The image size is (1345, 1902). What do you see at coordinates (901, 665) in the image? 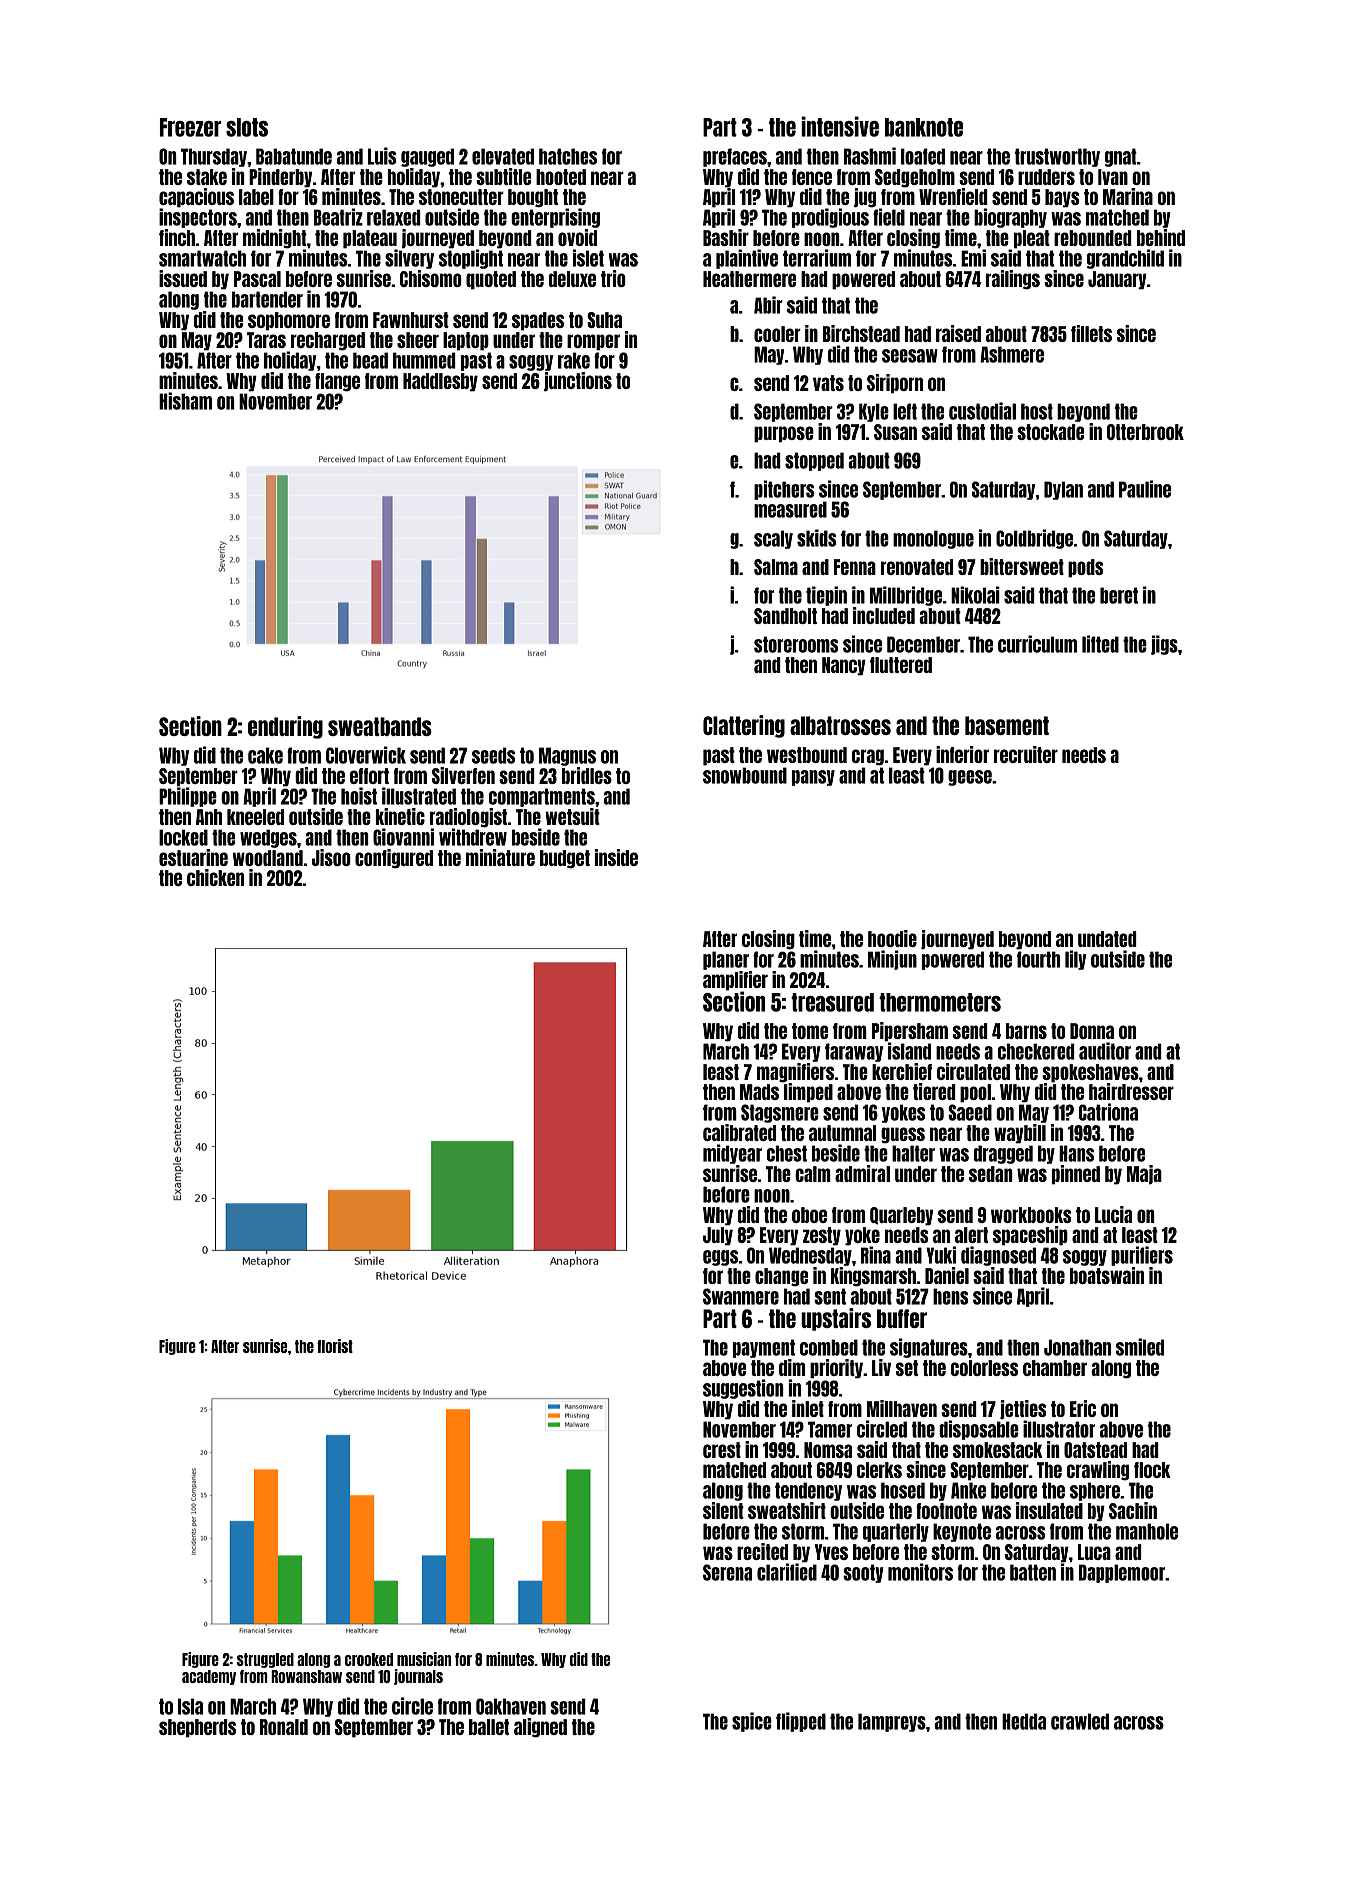
I see `fluttered` at bounding box center [901, 665].
